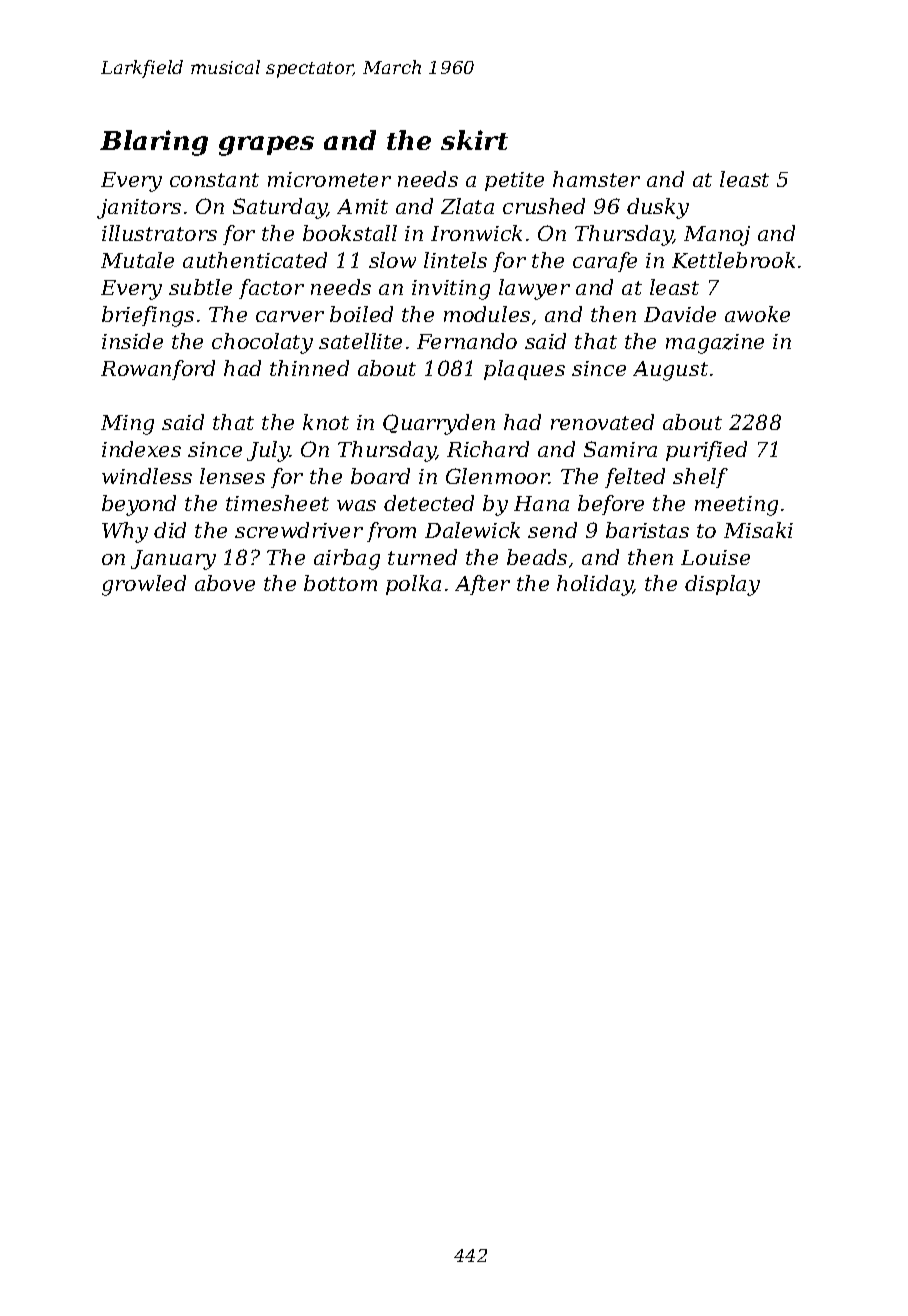  I want to click on purified, so click(706, 451).
